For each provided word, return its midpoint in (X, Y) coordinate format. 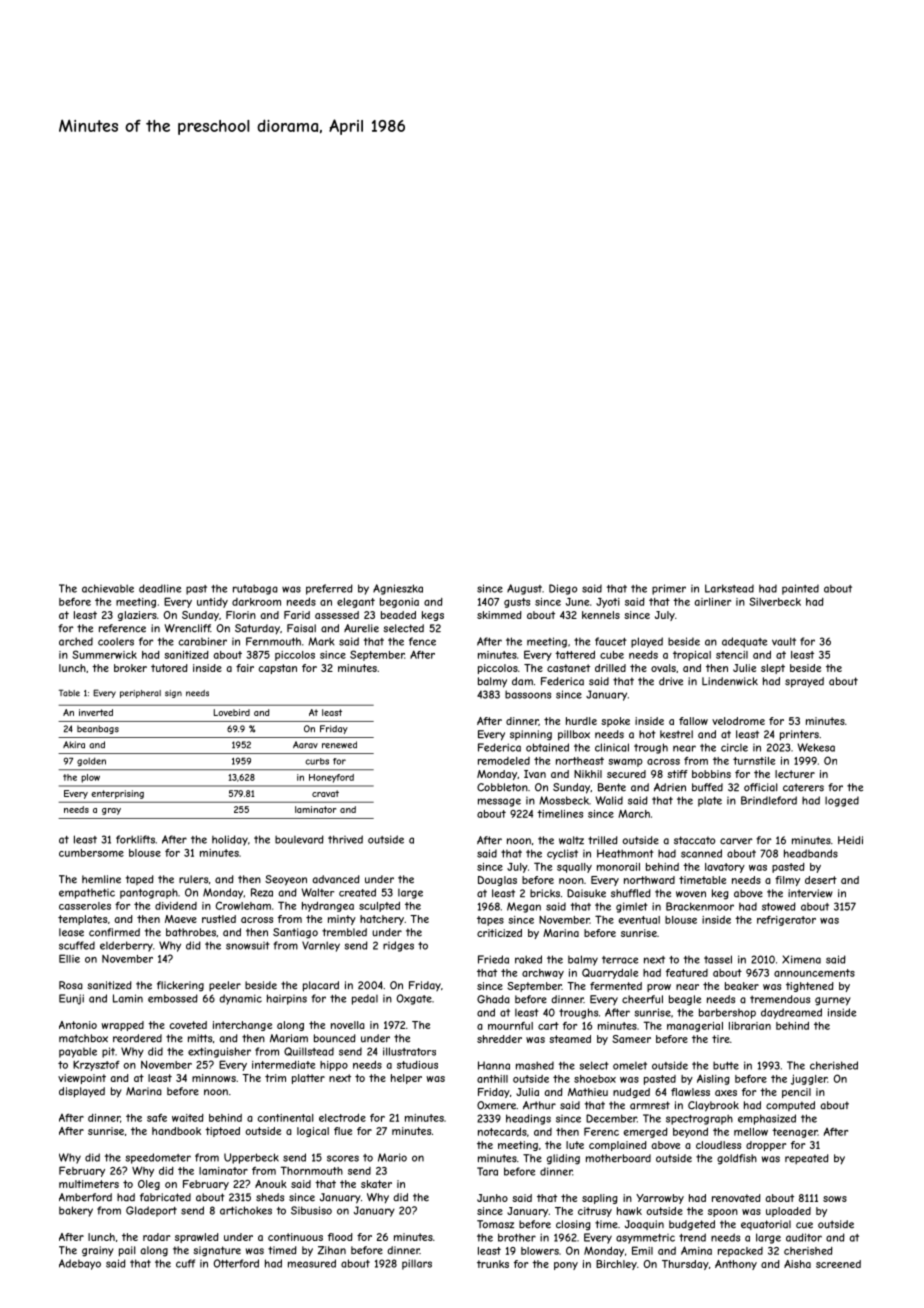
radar (156, 1237)
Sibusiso (311, 1210)
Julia (527, 1092)
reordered (137, 1038)
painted (800, 589)
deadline (160, 588)
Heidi (850, 840)
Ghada (493, 999)
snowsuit (248, 946)
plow (90, 778)
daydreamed (791, 1013)
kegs (433, 616)
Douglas (497, 881)
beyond (690, 1133)
